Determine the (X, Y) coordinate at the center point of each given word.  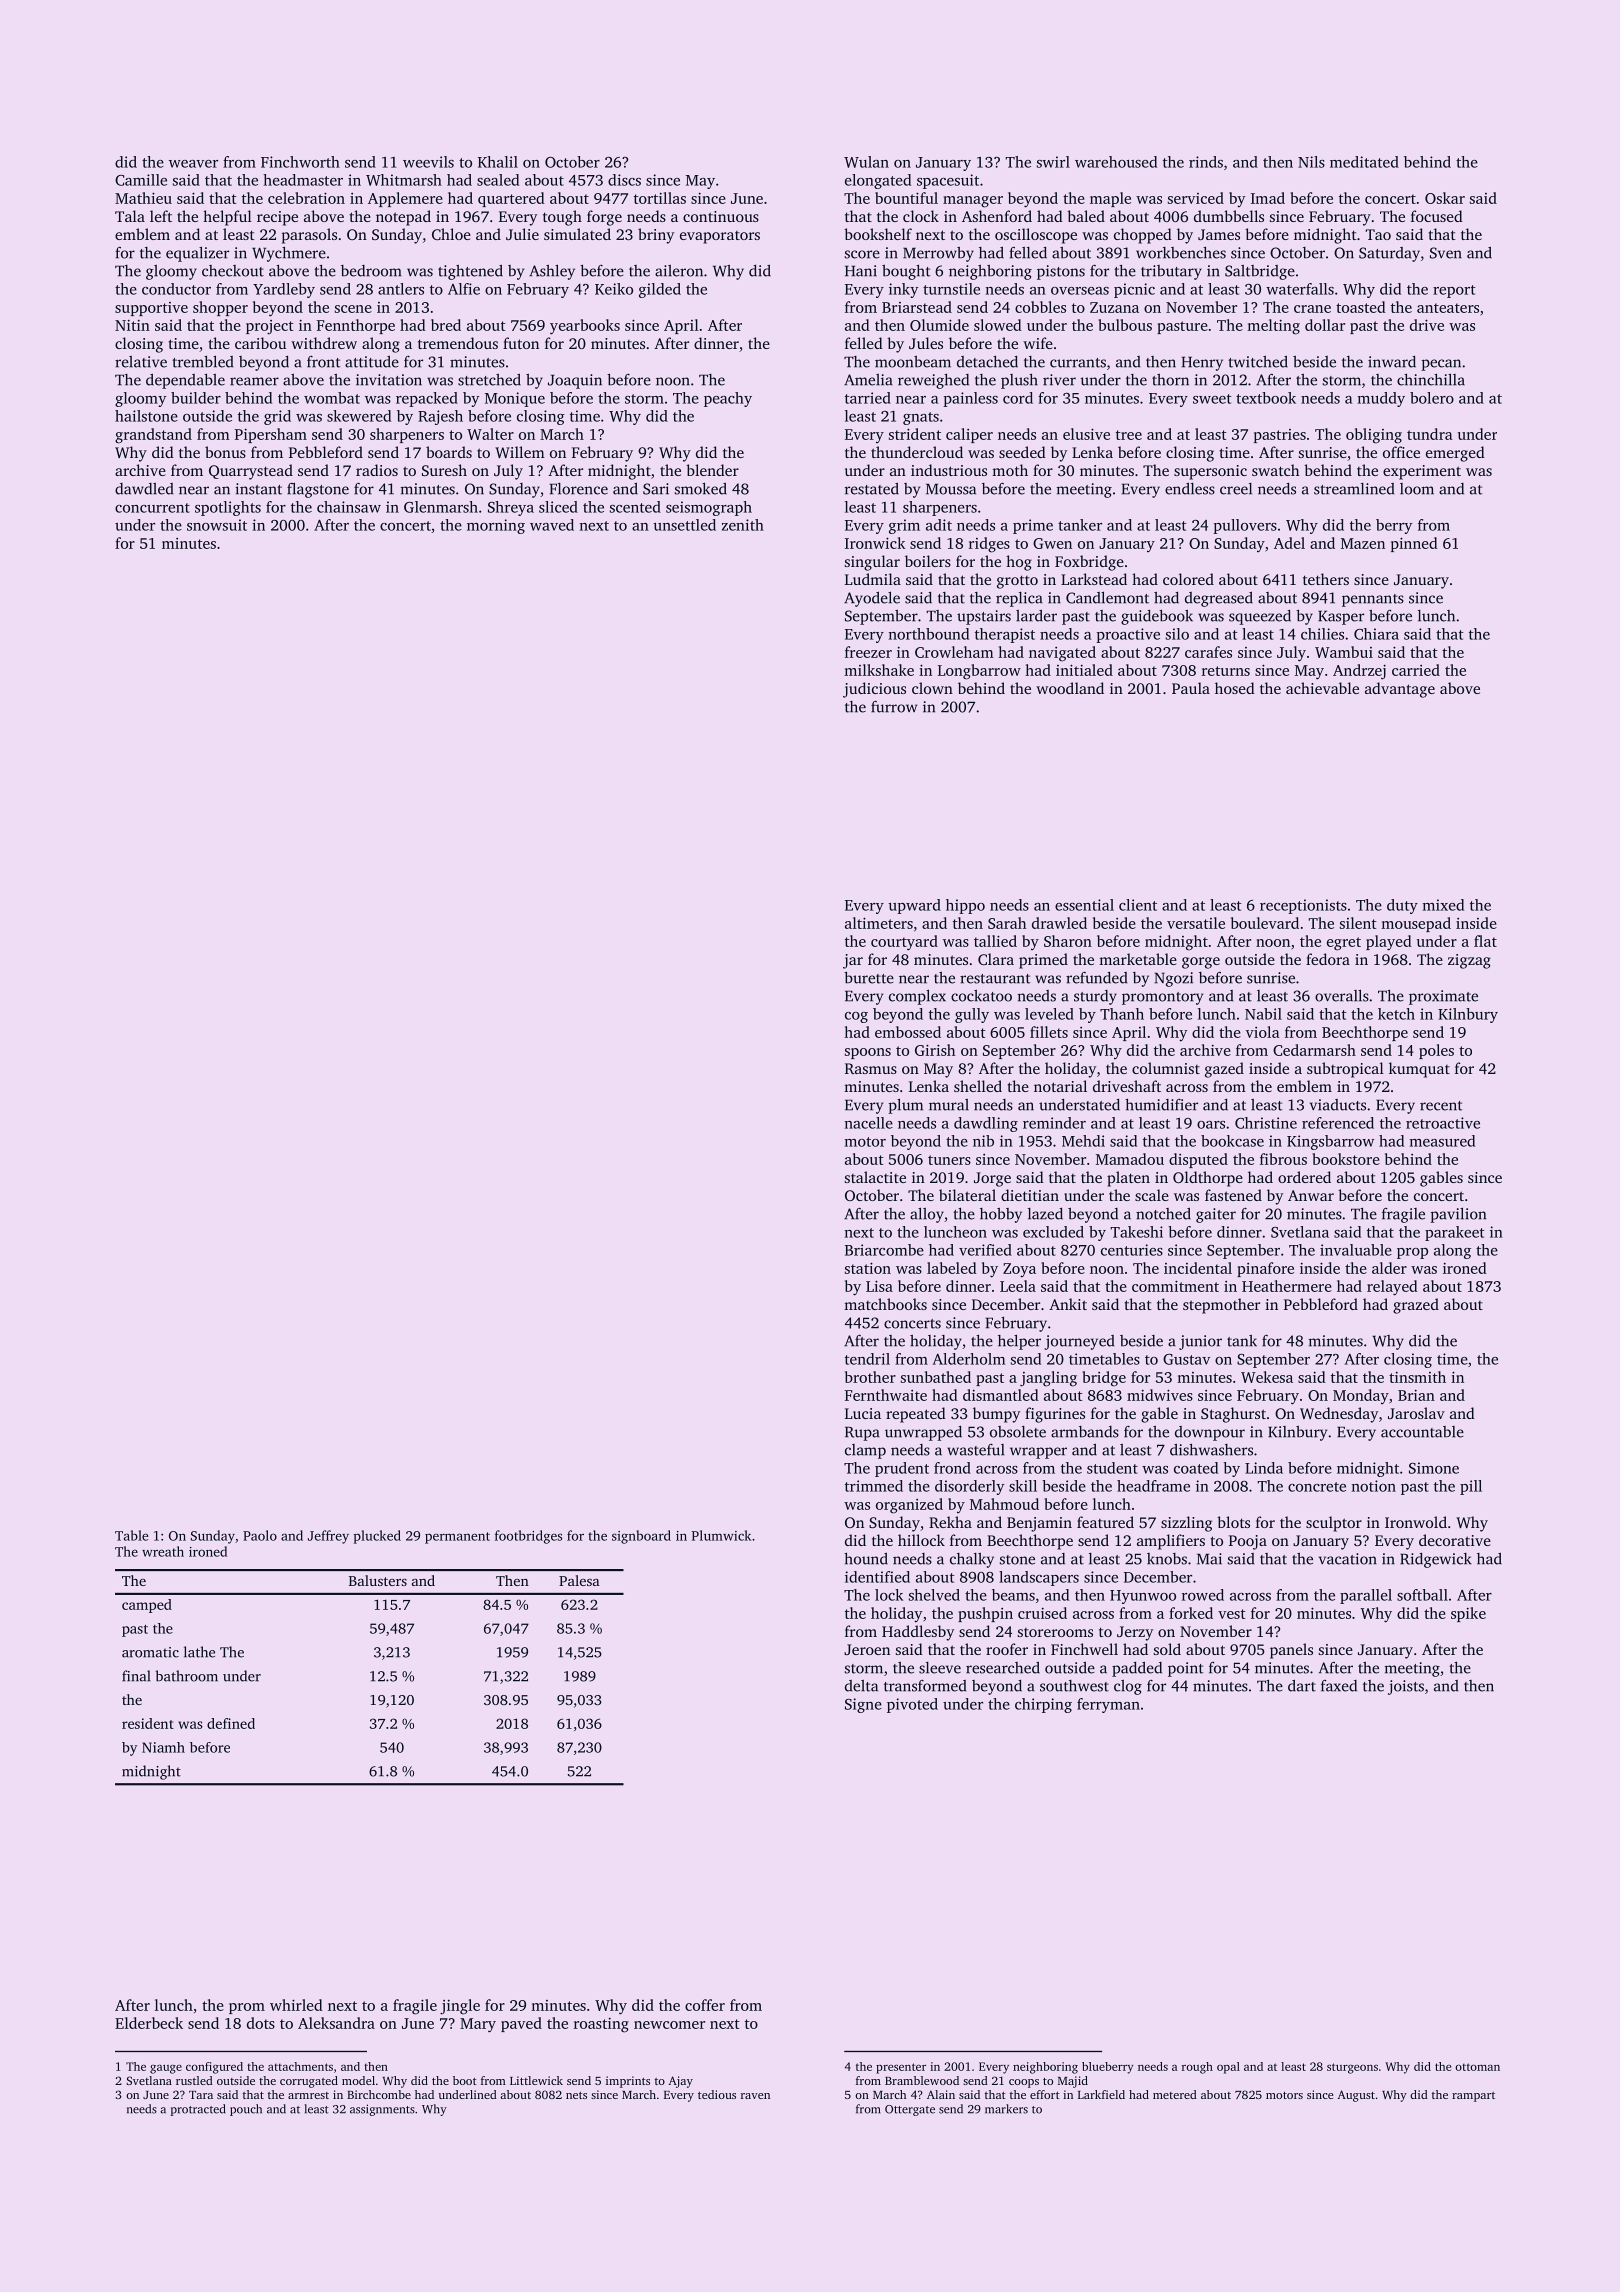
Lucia (863, 1413)
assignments (382, 2110)
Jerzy (1135, 1633)
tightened (470, 272)
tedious (717, 2094)
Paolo (260, 1535)
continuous (721, 216)
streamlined (1354, 489)
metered (1175, 2094)
